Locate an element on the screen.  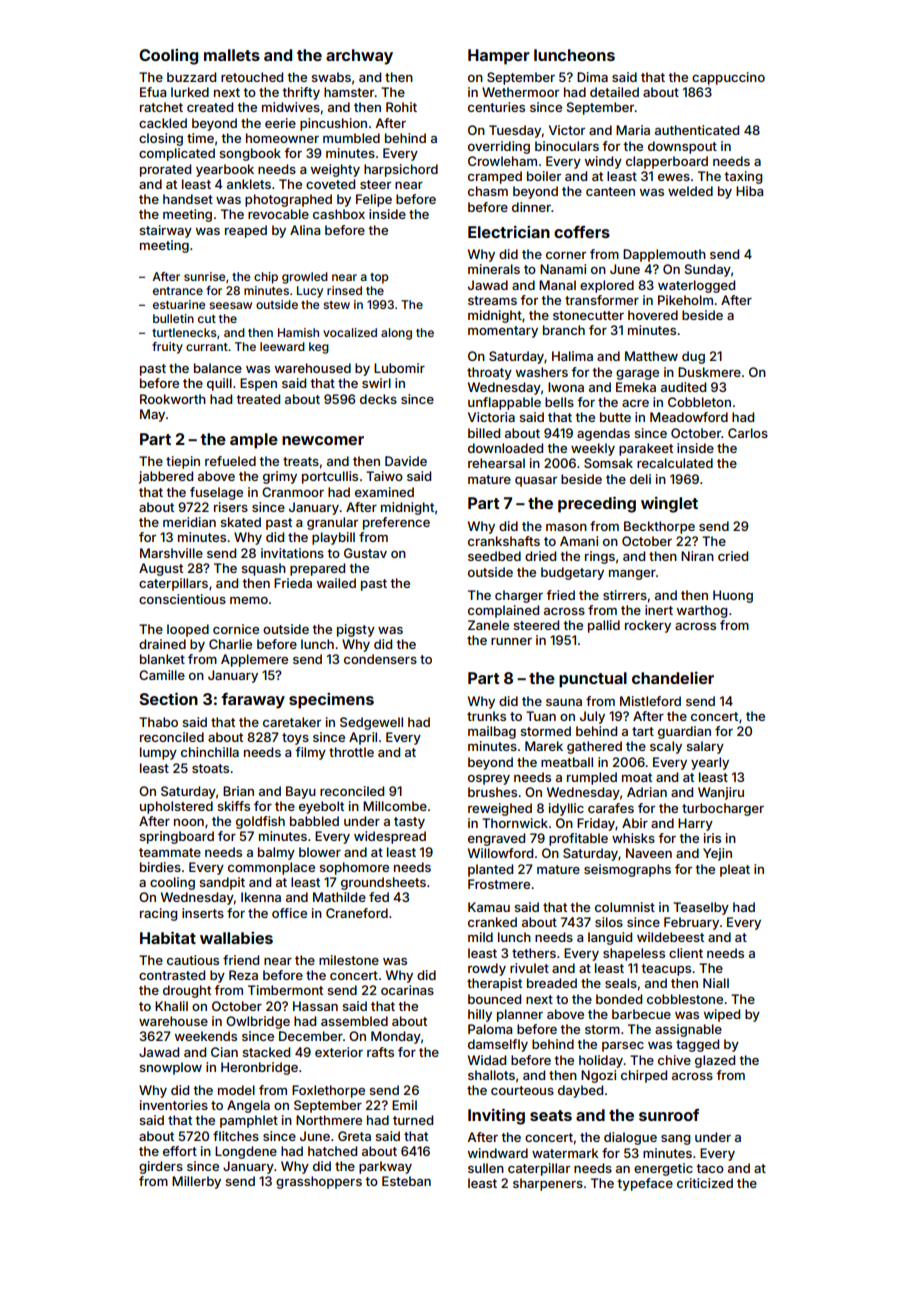
Rohit is located at coordinates (401, 107).
